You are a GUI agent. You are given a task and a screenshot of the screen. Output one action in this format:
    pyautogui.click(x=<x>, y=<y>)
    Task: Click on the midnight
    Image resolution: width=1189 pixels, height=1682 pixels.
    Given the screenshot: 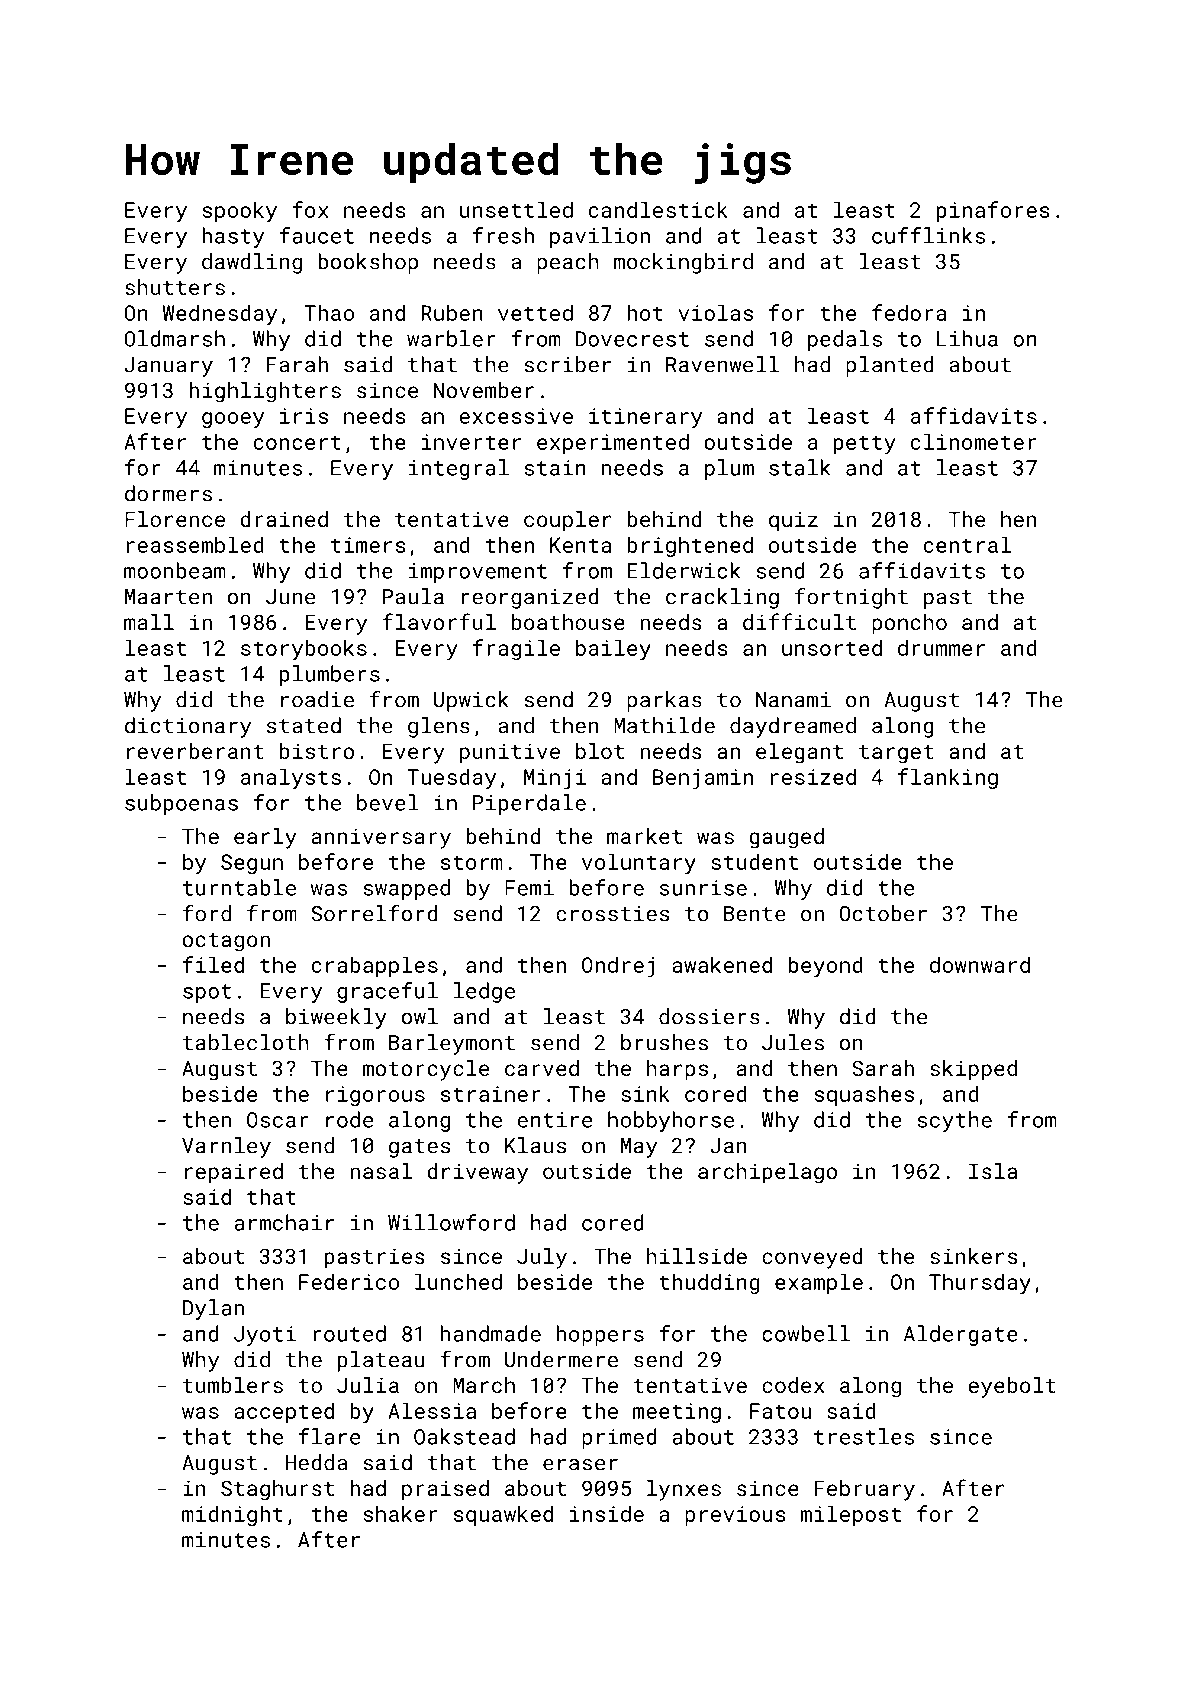 What is the action you would take?
    pyautogui.click(x=232, y=1515)
